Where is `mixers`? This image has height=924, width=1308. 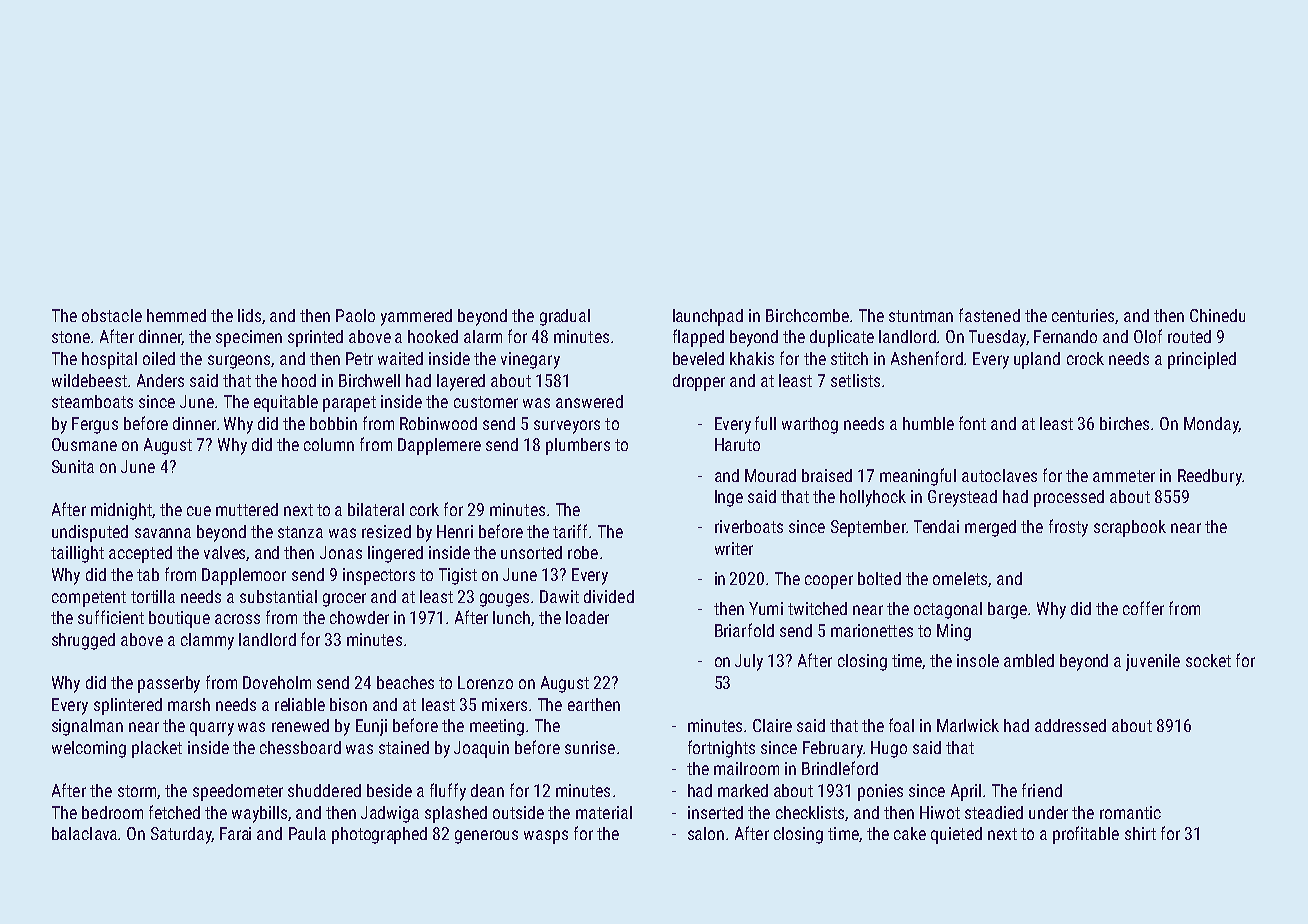 mixers is located at coordinates (504, 704).
